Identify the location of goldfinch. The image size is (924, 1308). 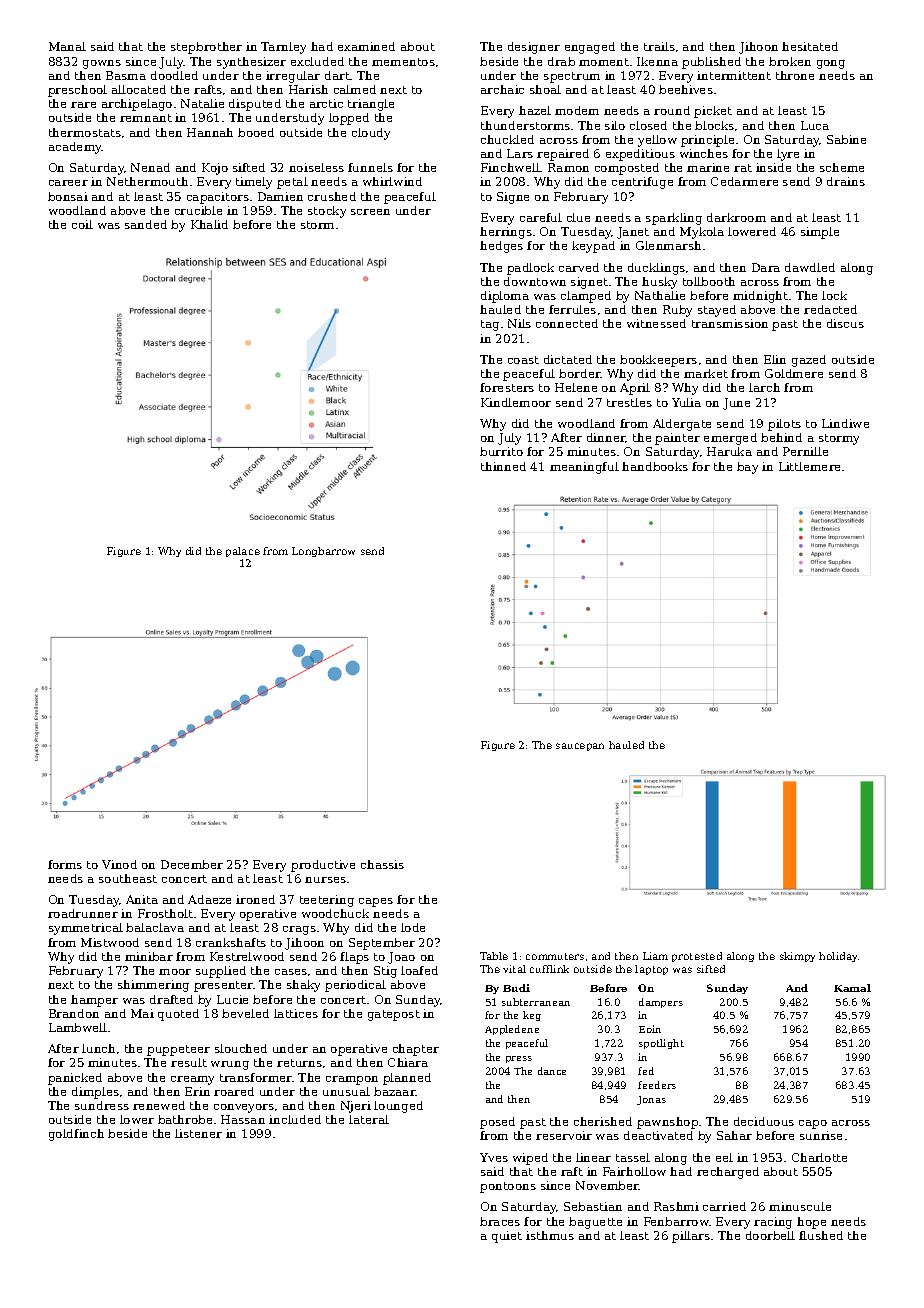
(76, 1135).
